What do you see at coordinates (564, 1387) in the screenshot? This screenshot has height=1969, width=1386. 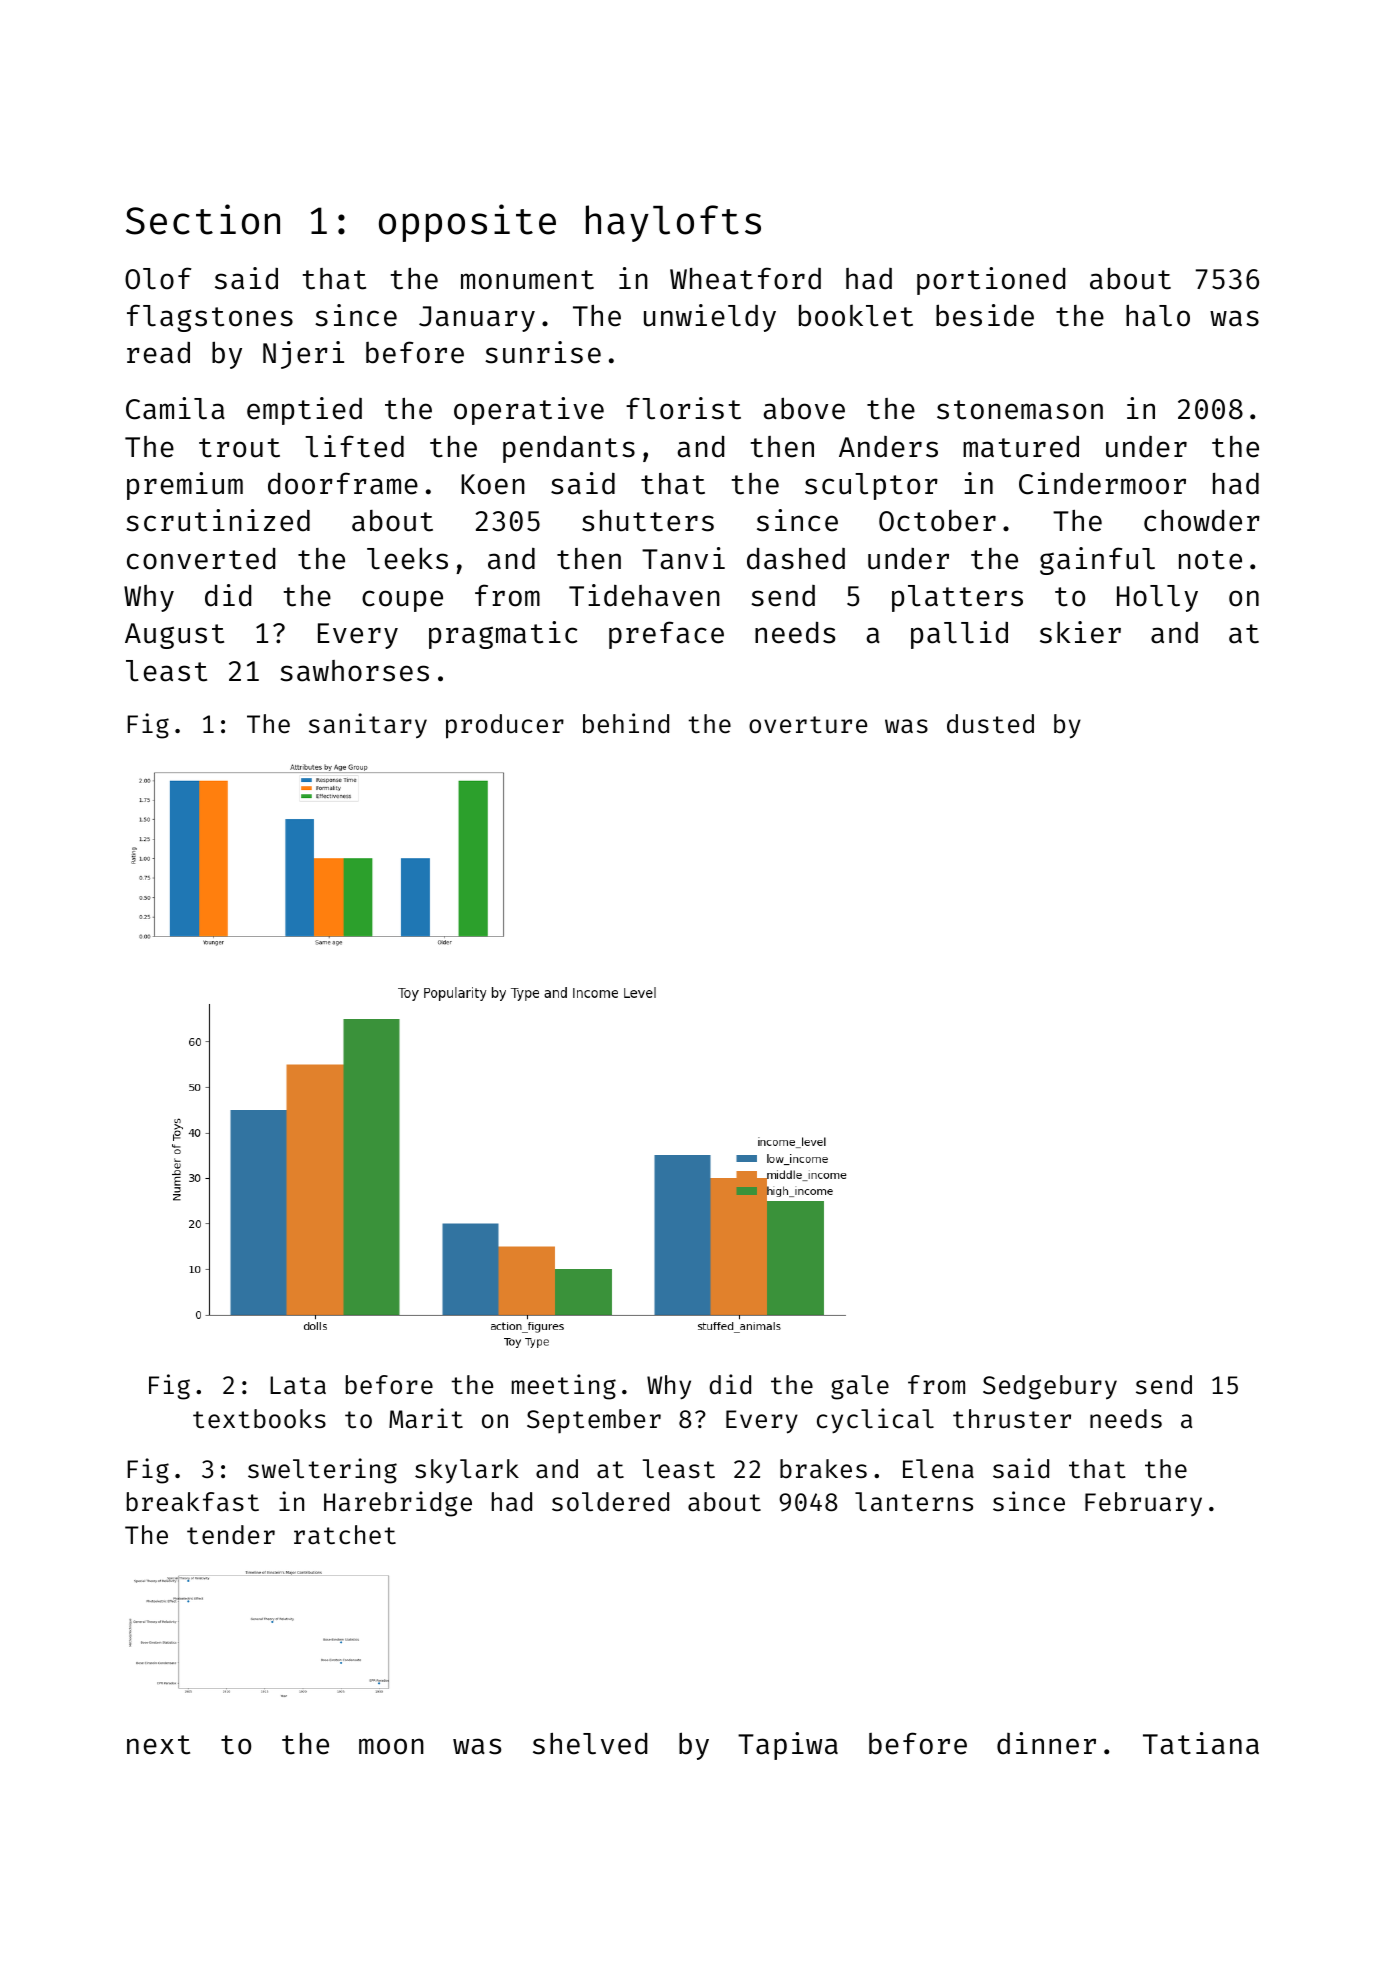 I see `meeting` at bounding box center [564, 1387].
